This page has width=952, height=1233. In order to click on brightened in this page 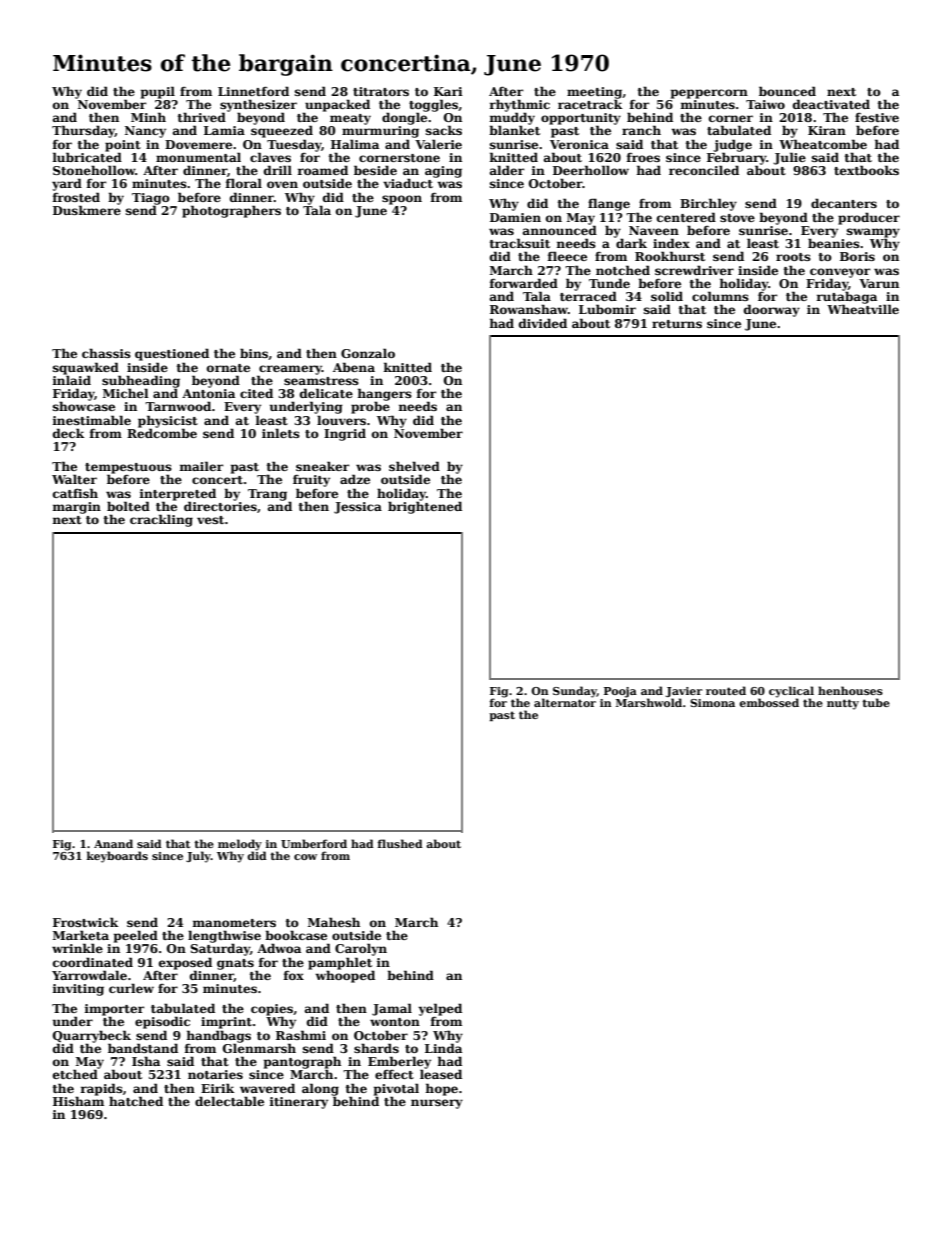, I will do `click(425, 507)`.
